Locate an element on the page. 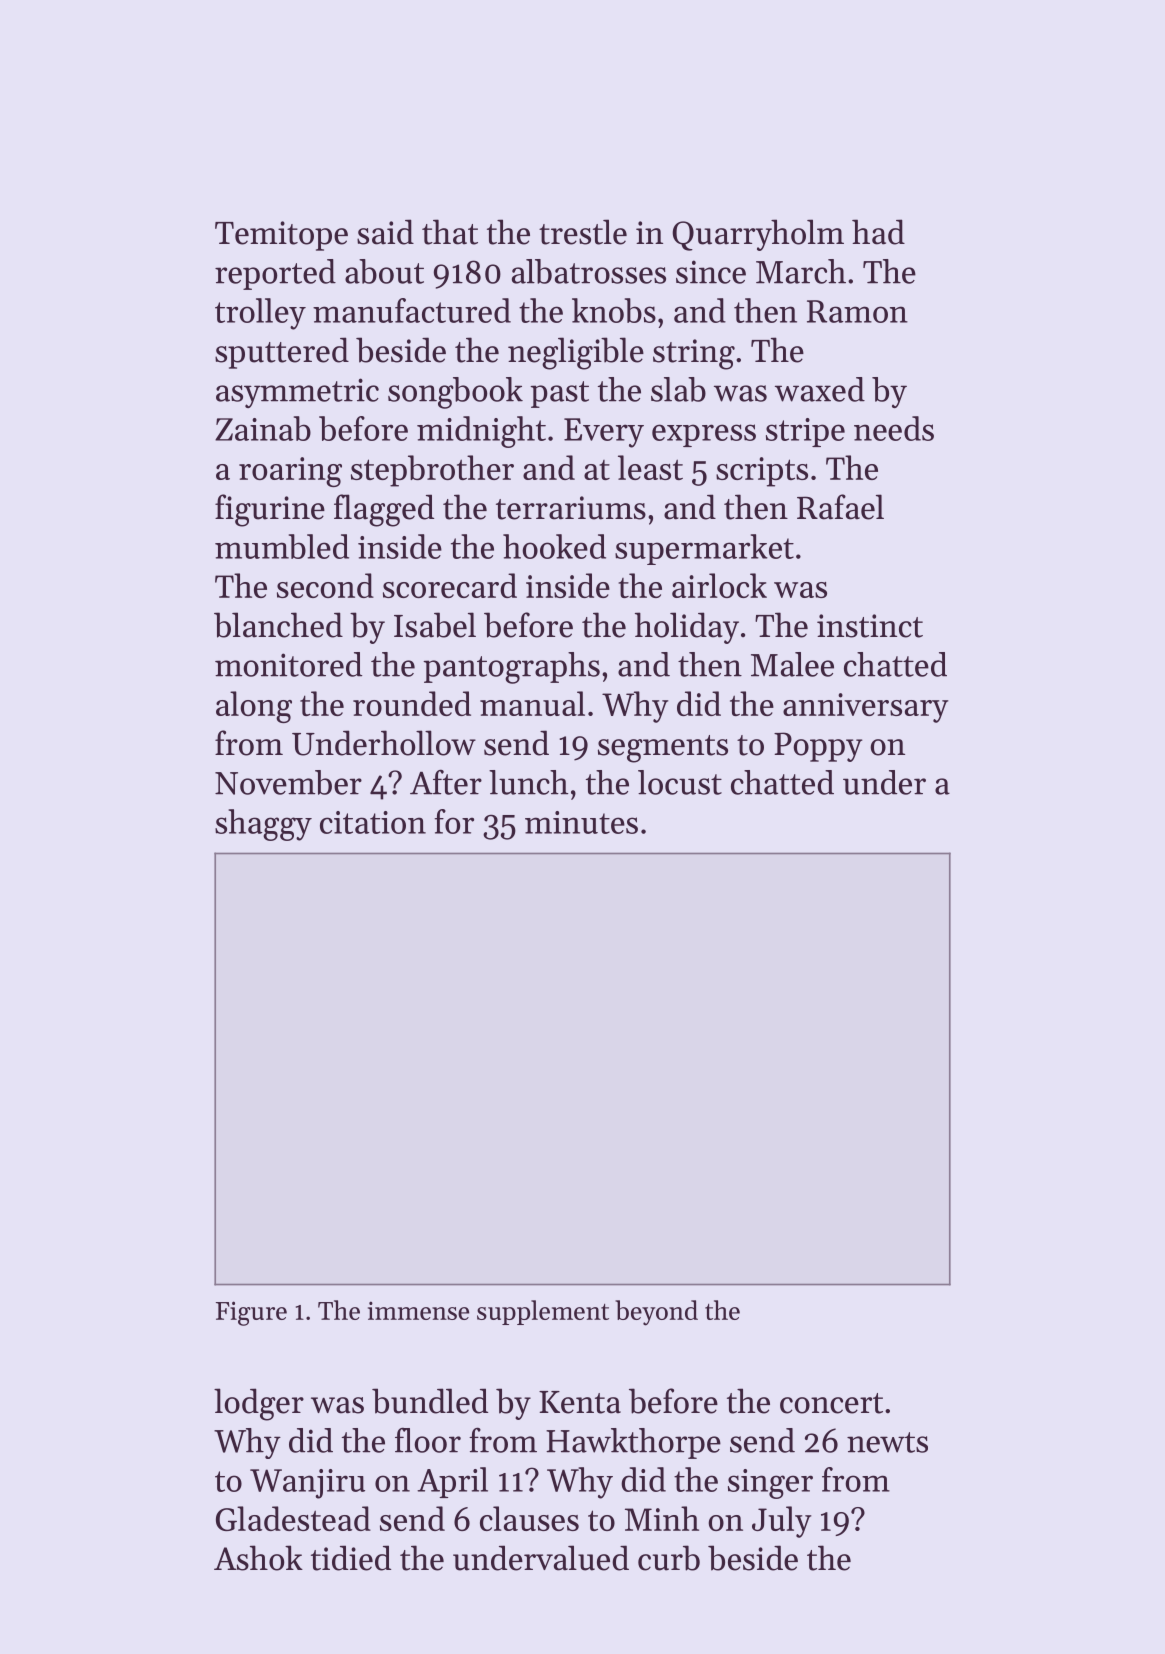 This image has width=1165, height=1654. Poppy is located at coordinates (818, 747).
